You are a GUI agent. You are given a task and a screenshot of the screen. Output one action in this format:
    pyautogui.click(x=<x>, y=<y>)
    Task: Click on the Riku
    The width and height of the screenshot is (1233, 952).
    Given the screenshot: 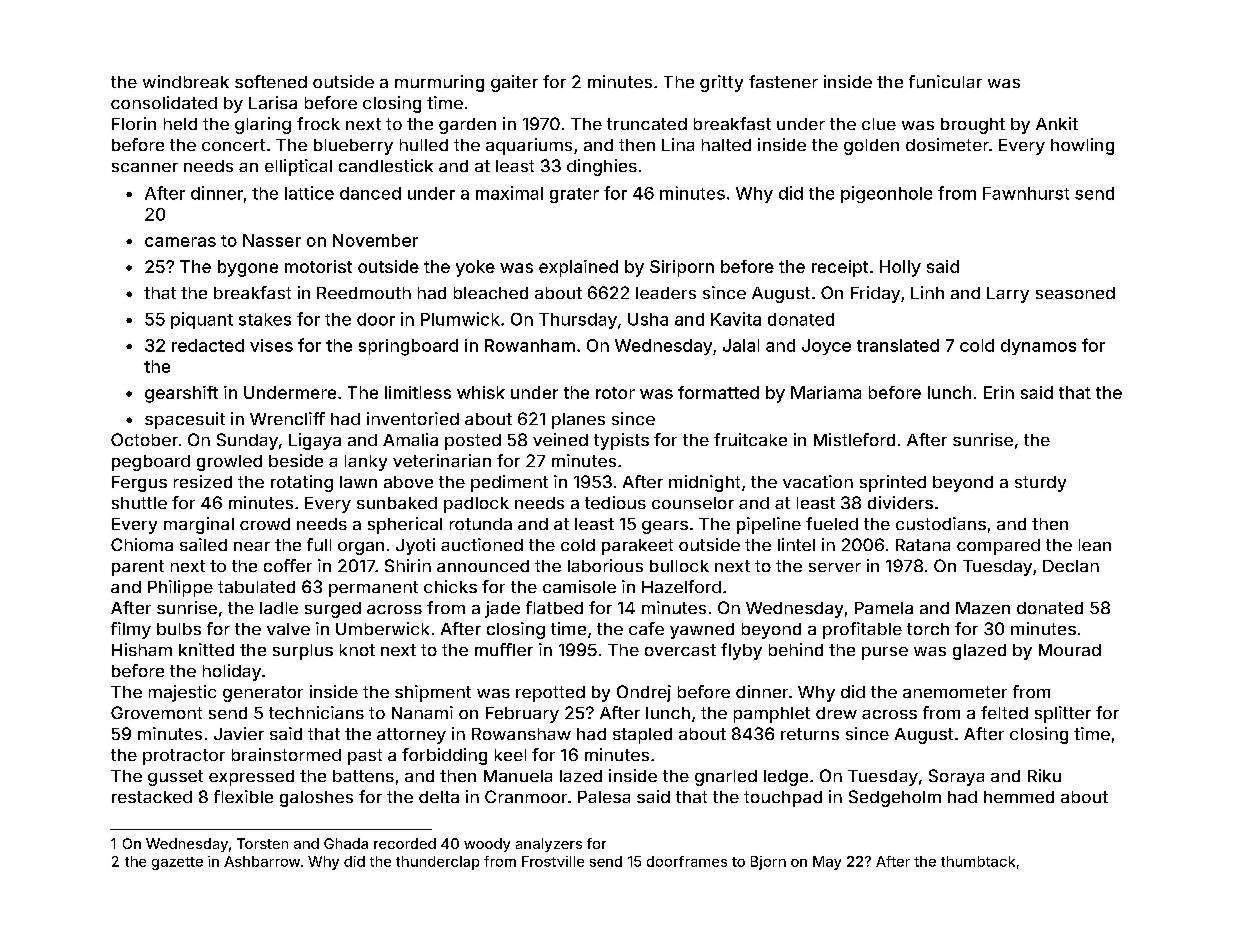 What is the action you would take?
    pyautogui.click(x=1044, y=775)
